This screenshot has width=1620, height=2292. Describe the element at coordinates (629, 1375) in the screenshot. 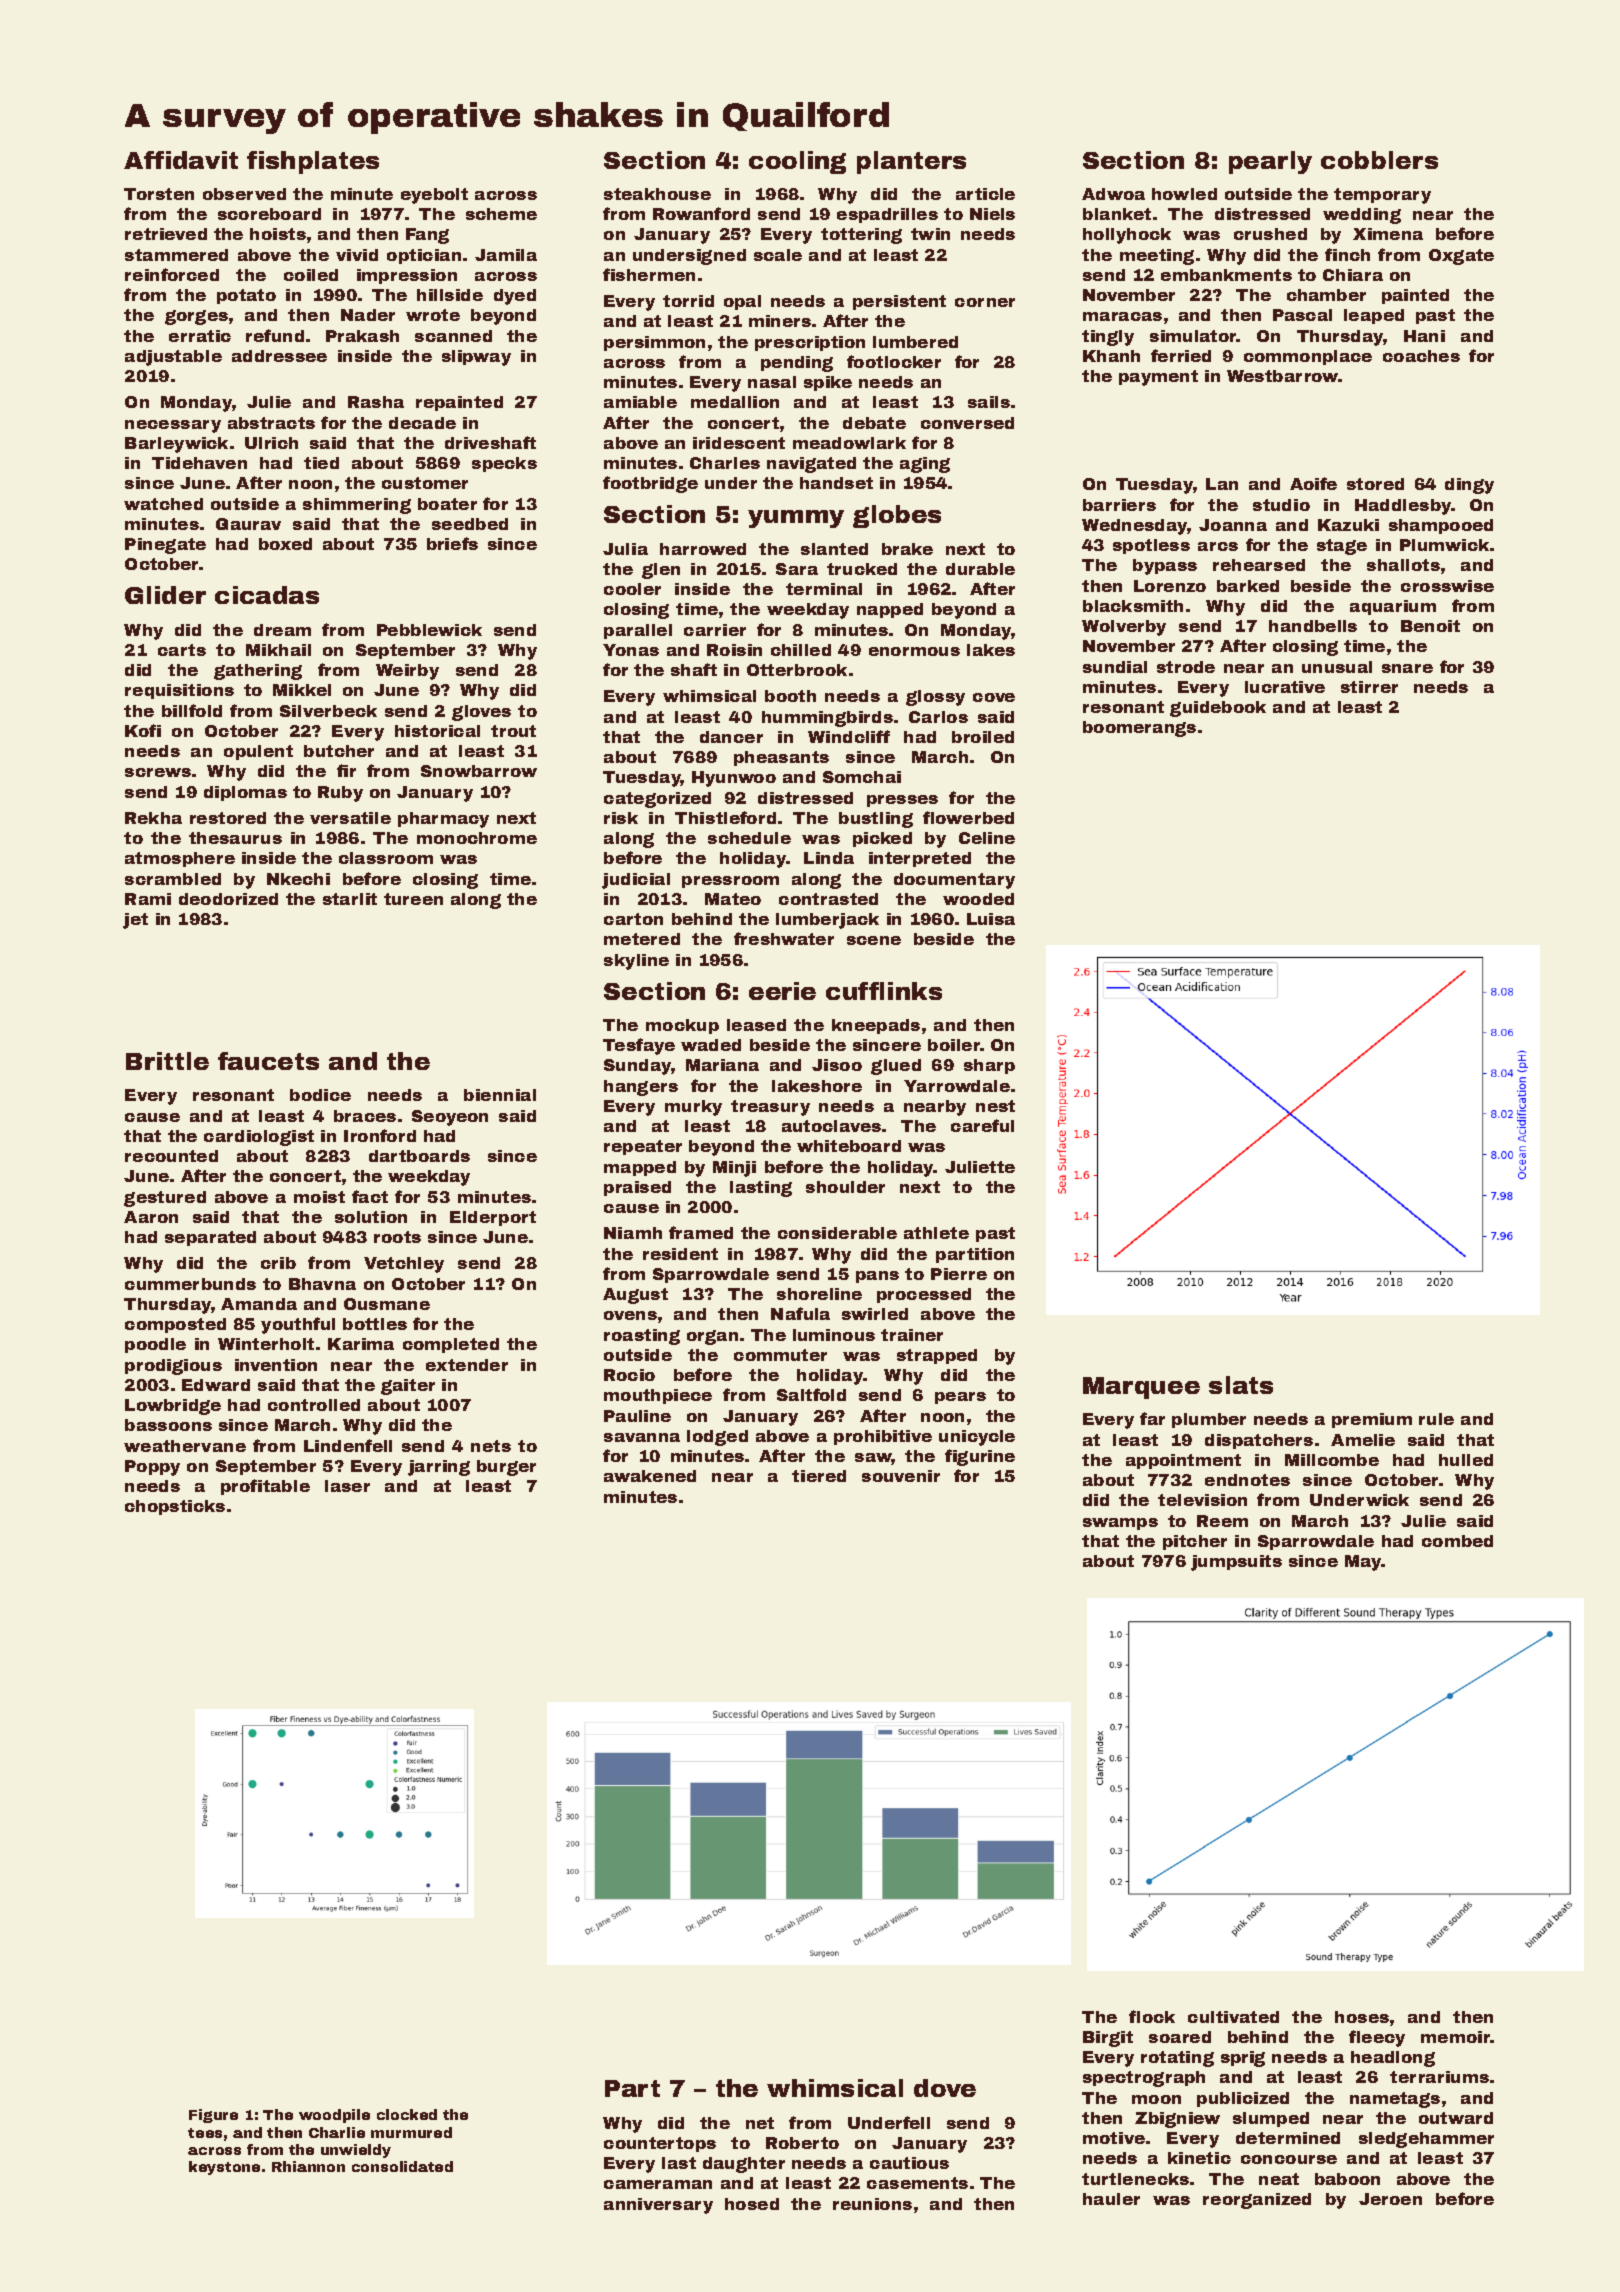

I see `Rocio` at that location.
